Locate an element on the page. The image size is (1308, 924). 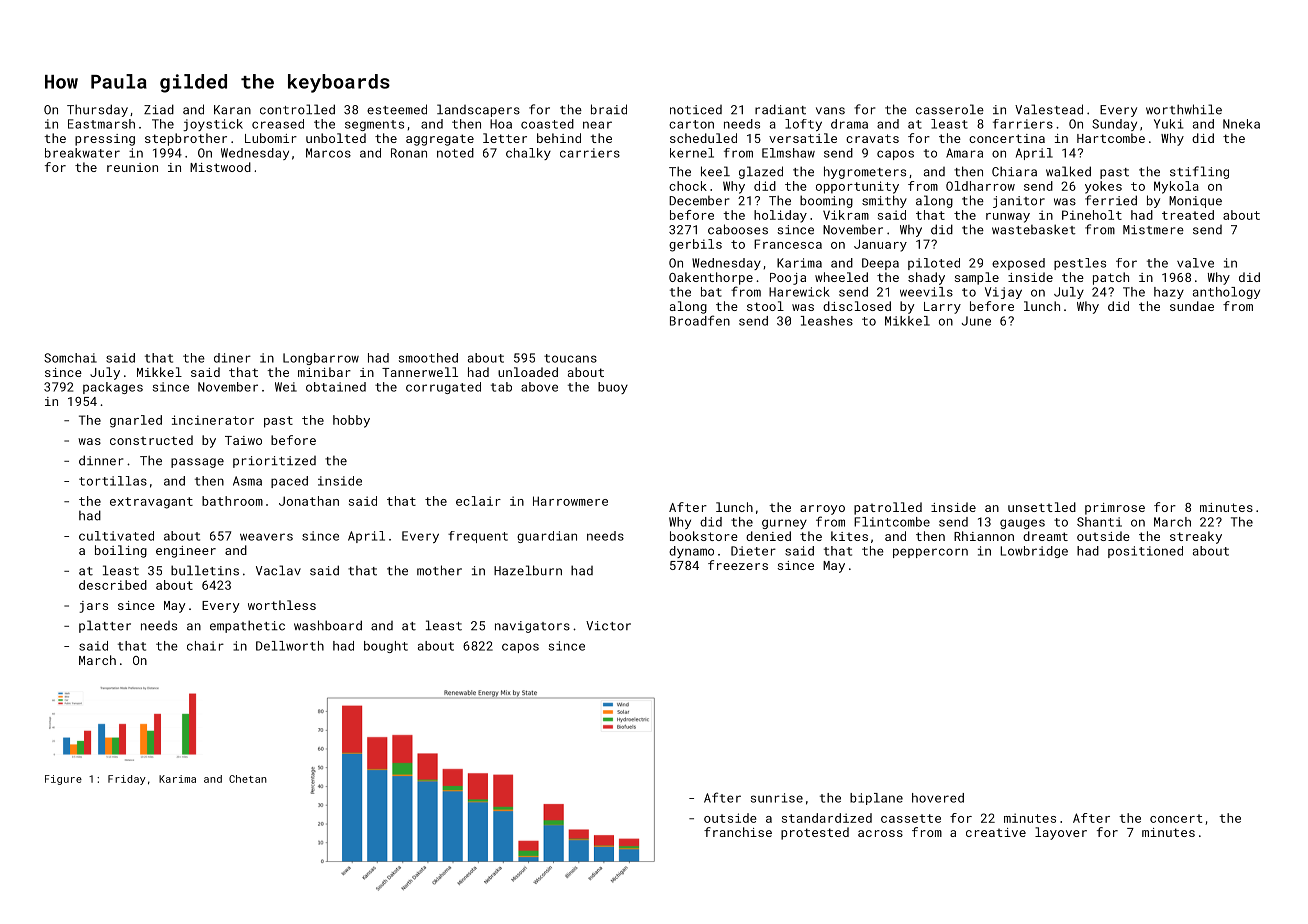
stepbrother is located at coordinates (186, 139).
